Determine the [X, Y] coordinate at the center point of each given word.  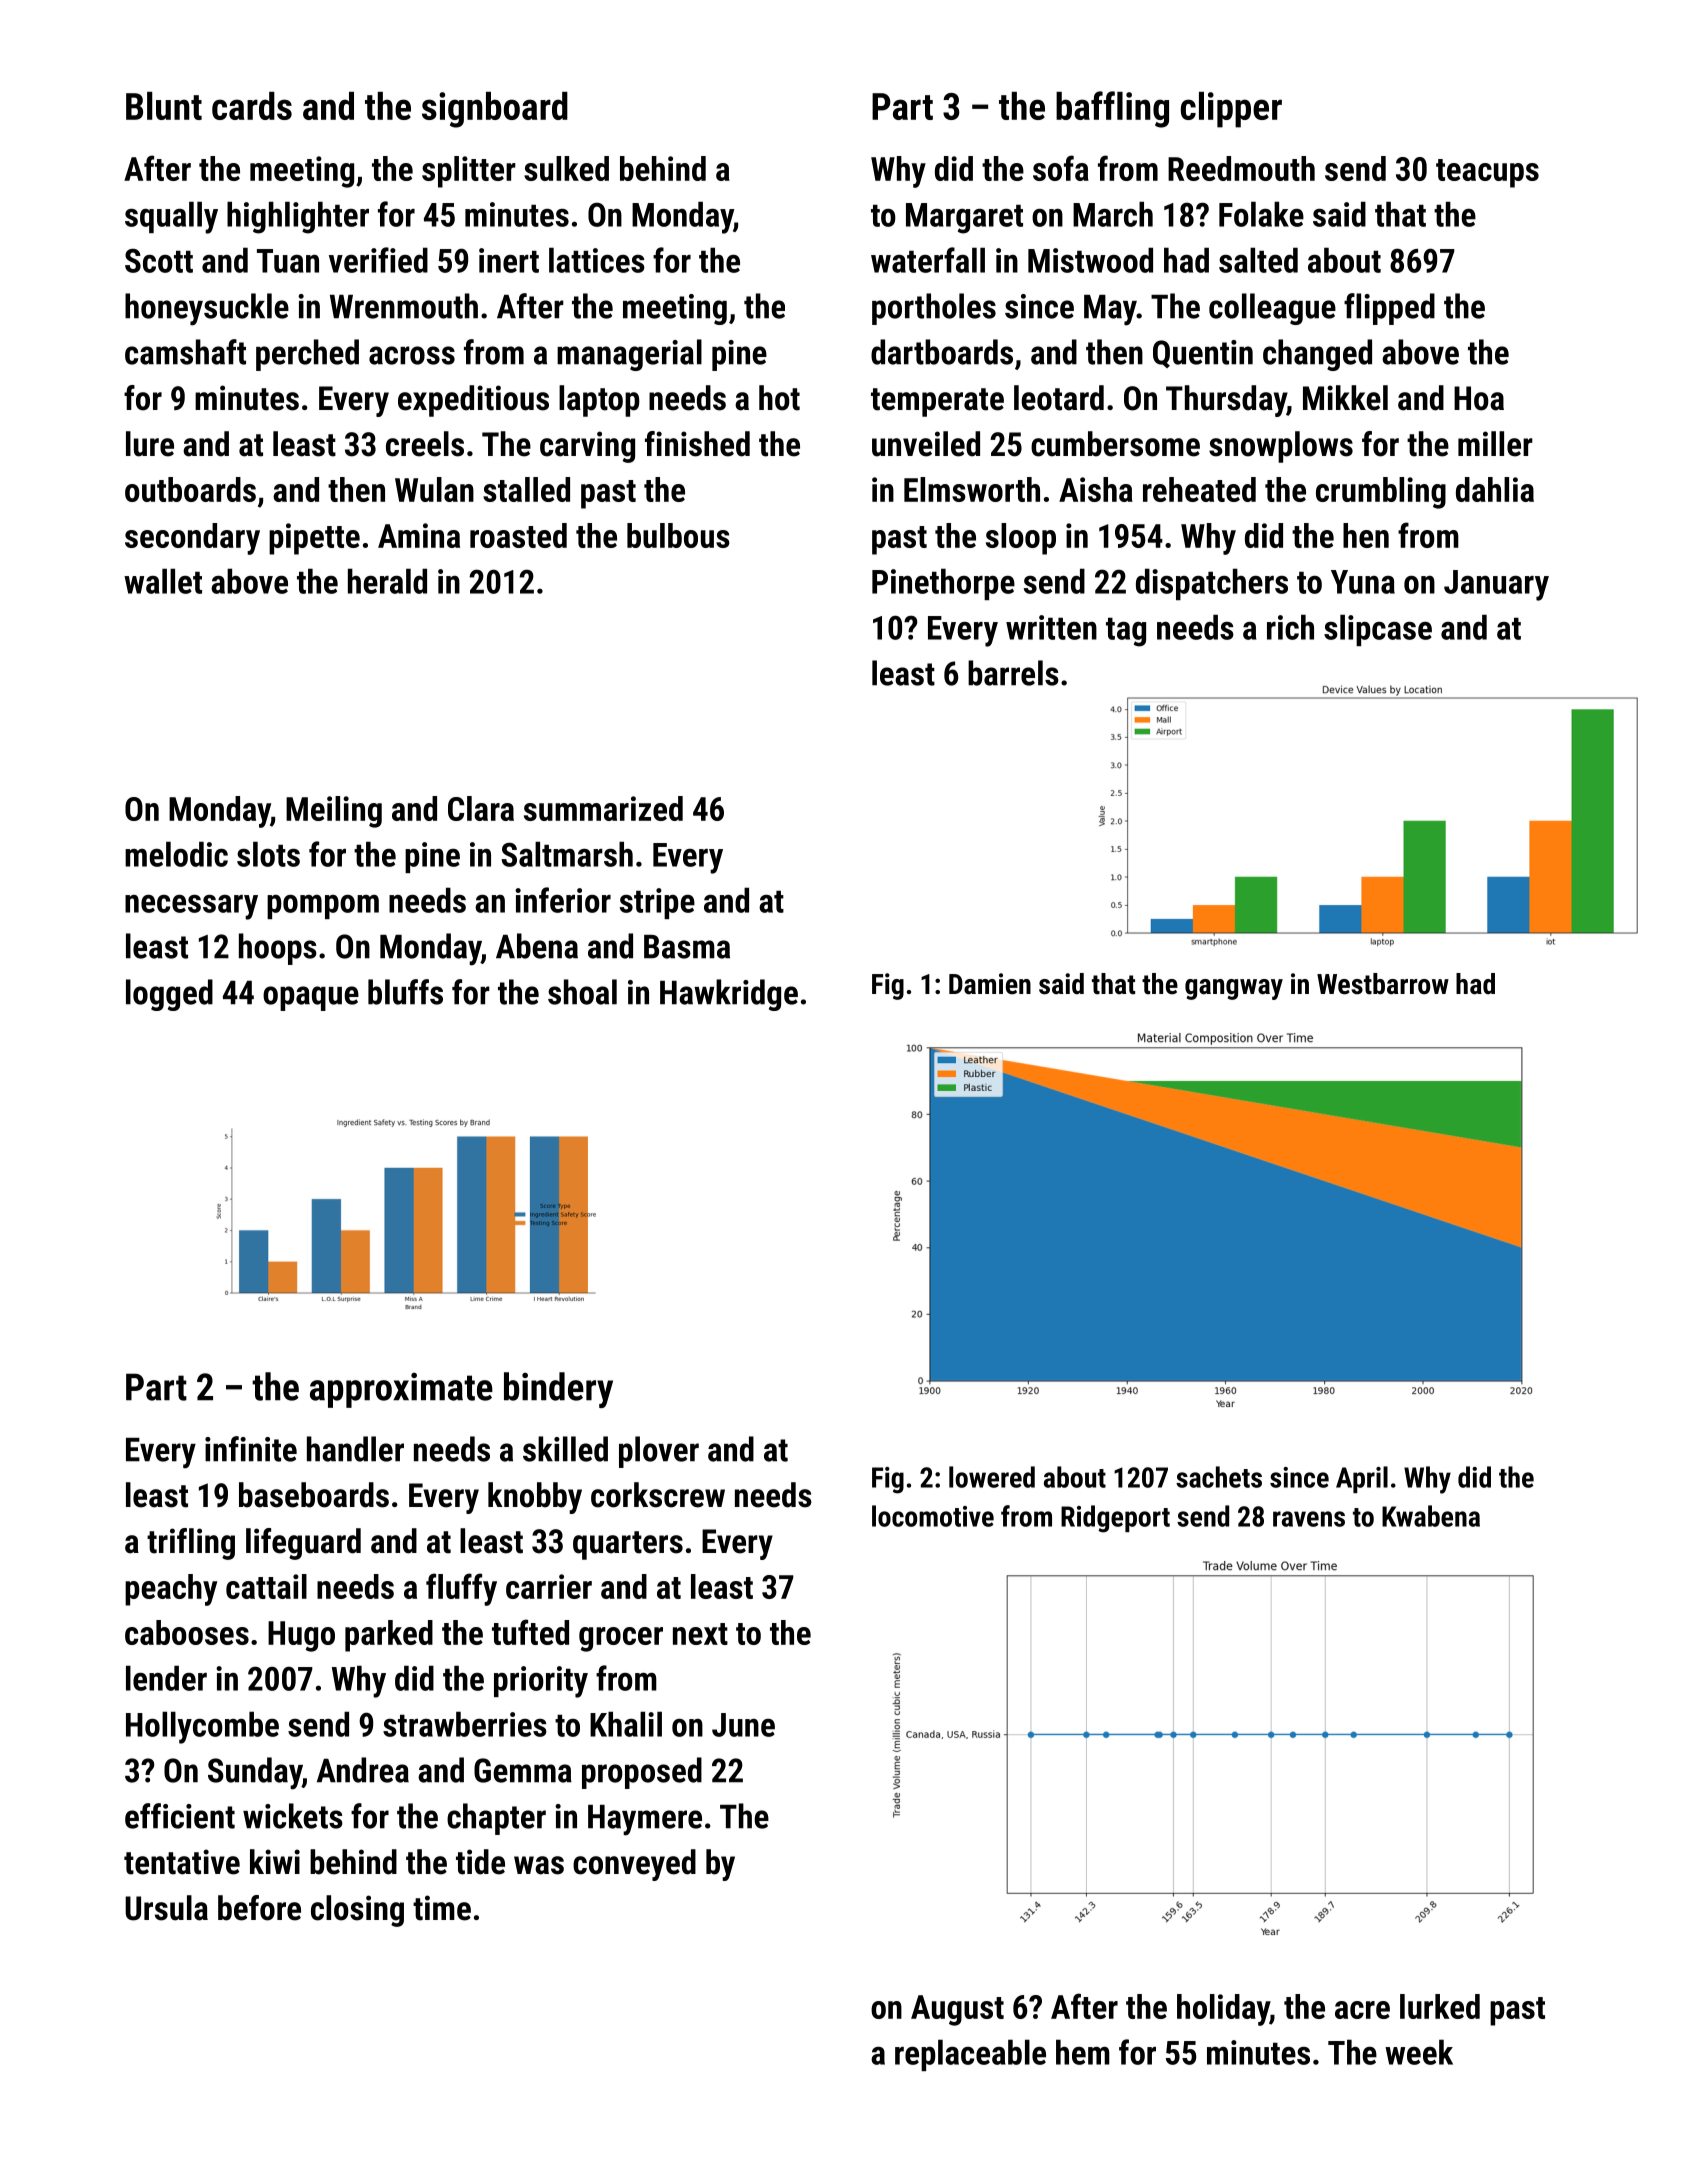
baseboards [314, 1495]
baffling [1112, 109]
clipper [1231, 110]
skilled [565, 1449]
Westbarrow [1383, 984]
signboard [495, 110]
